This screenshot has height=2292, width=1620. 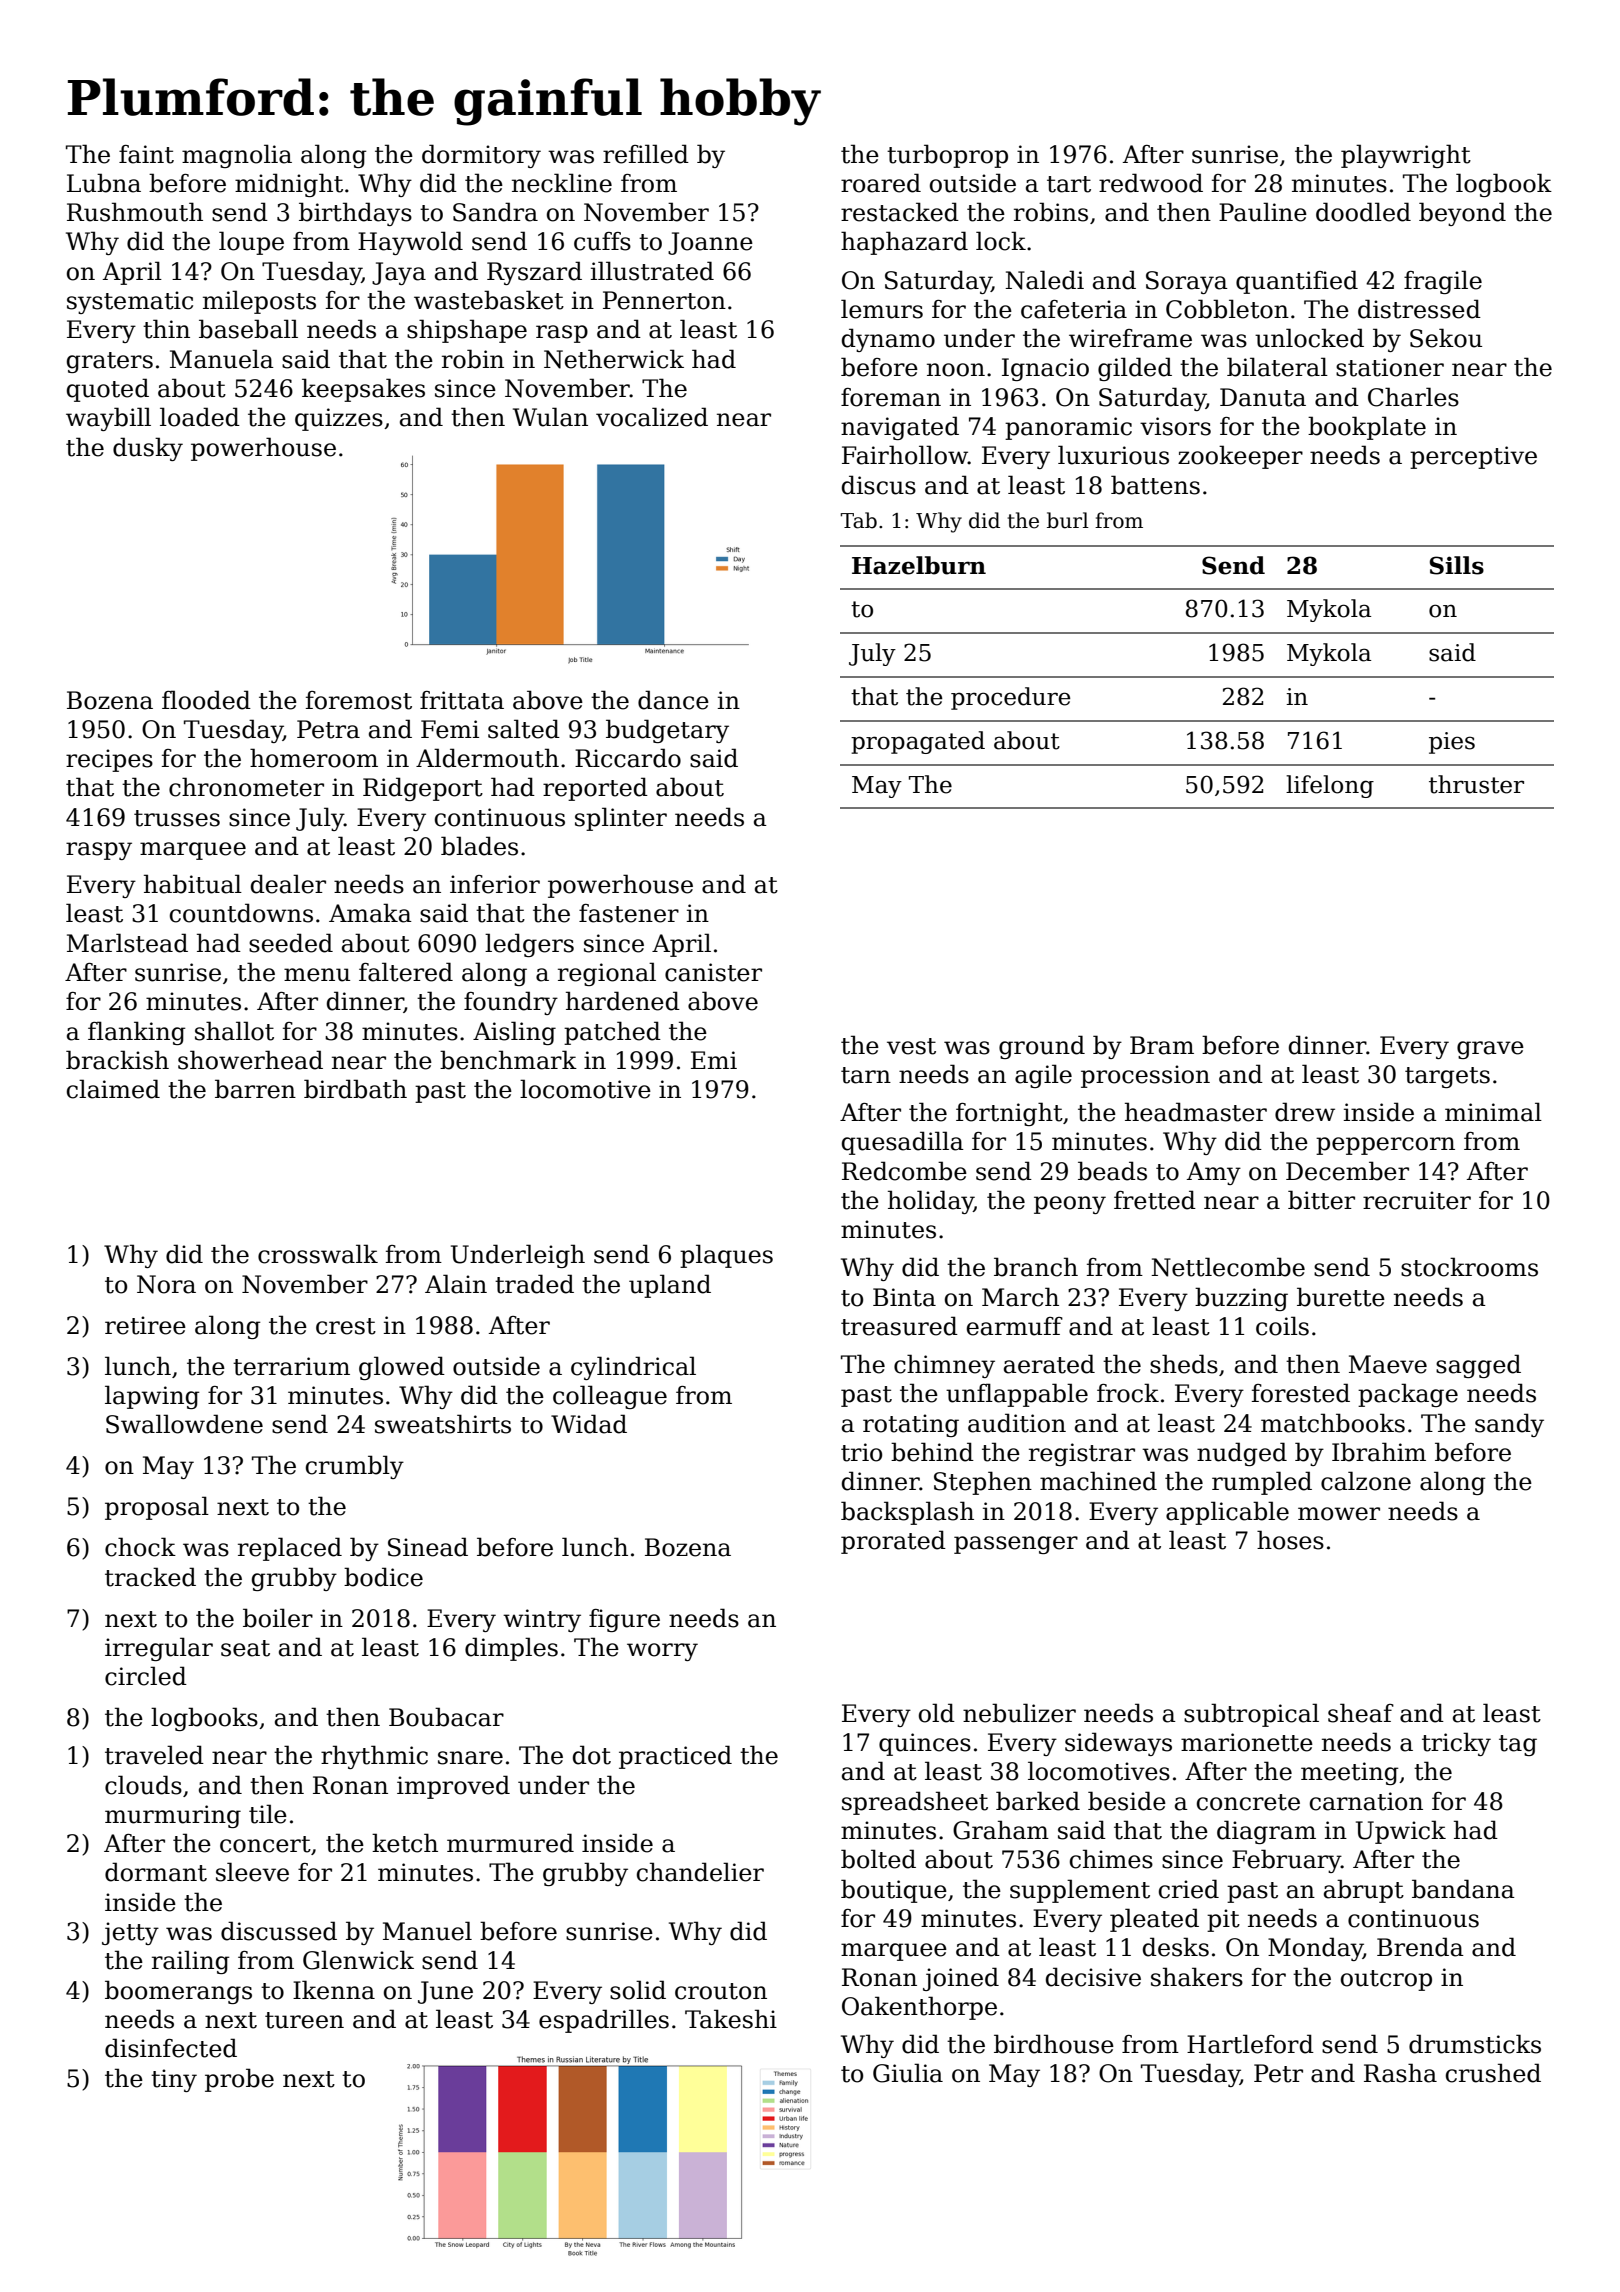 I want to click on tiny, so click(x=174, y=2080).
